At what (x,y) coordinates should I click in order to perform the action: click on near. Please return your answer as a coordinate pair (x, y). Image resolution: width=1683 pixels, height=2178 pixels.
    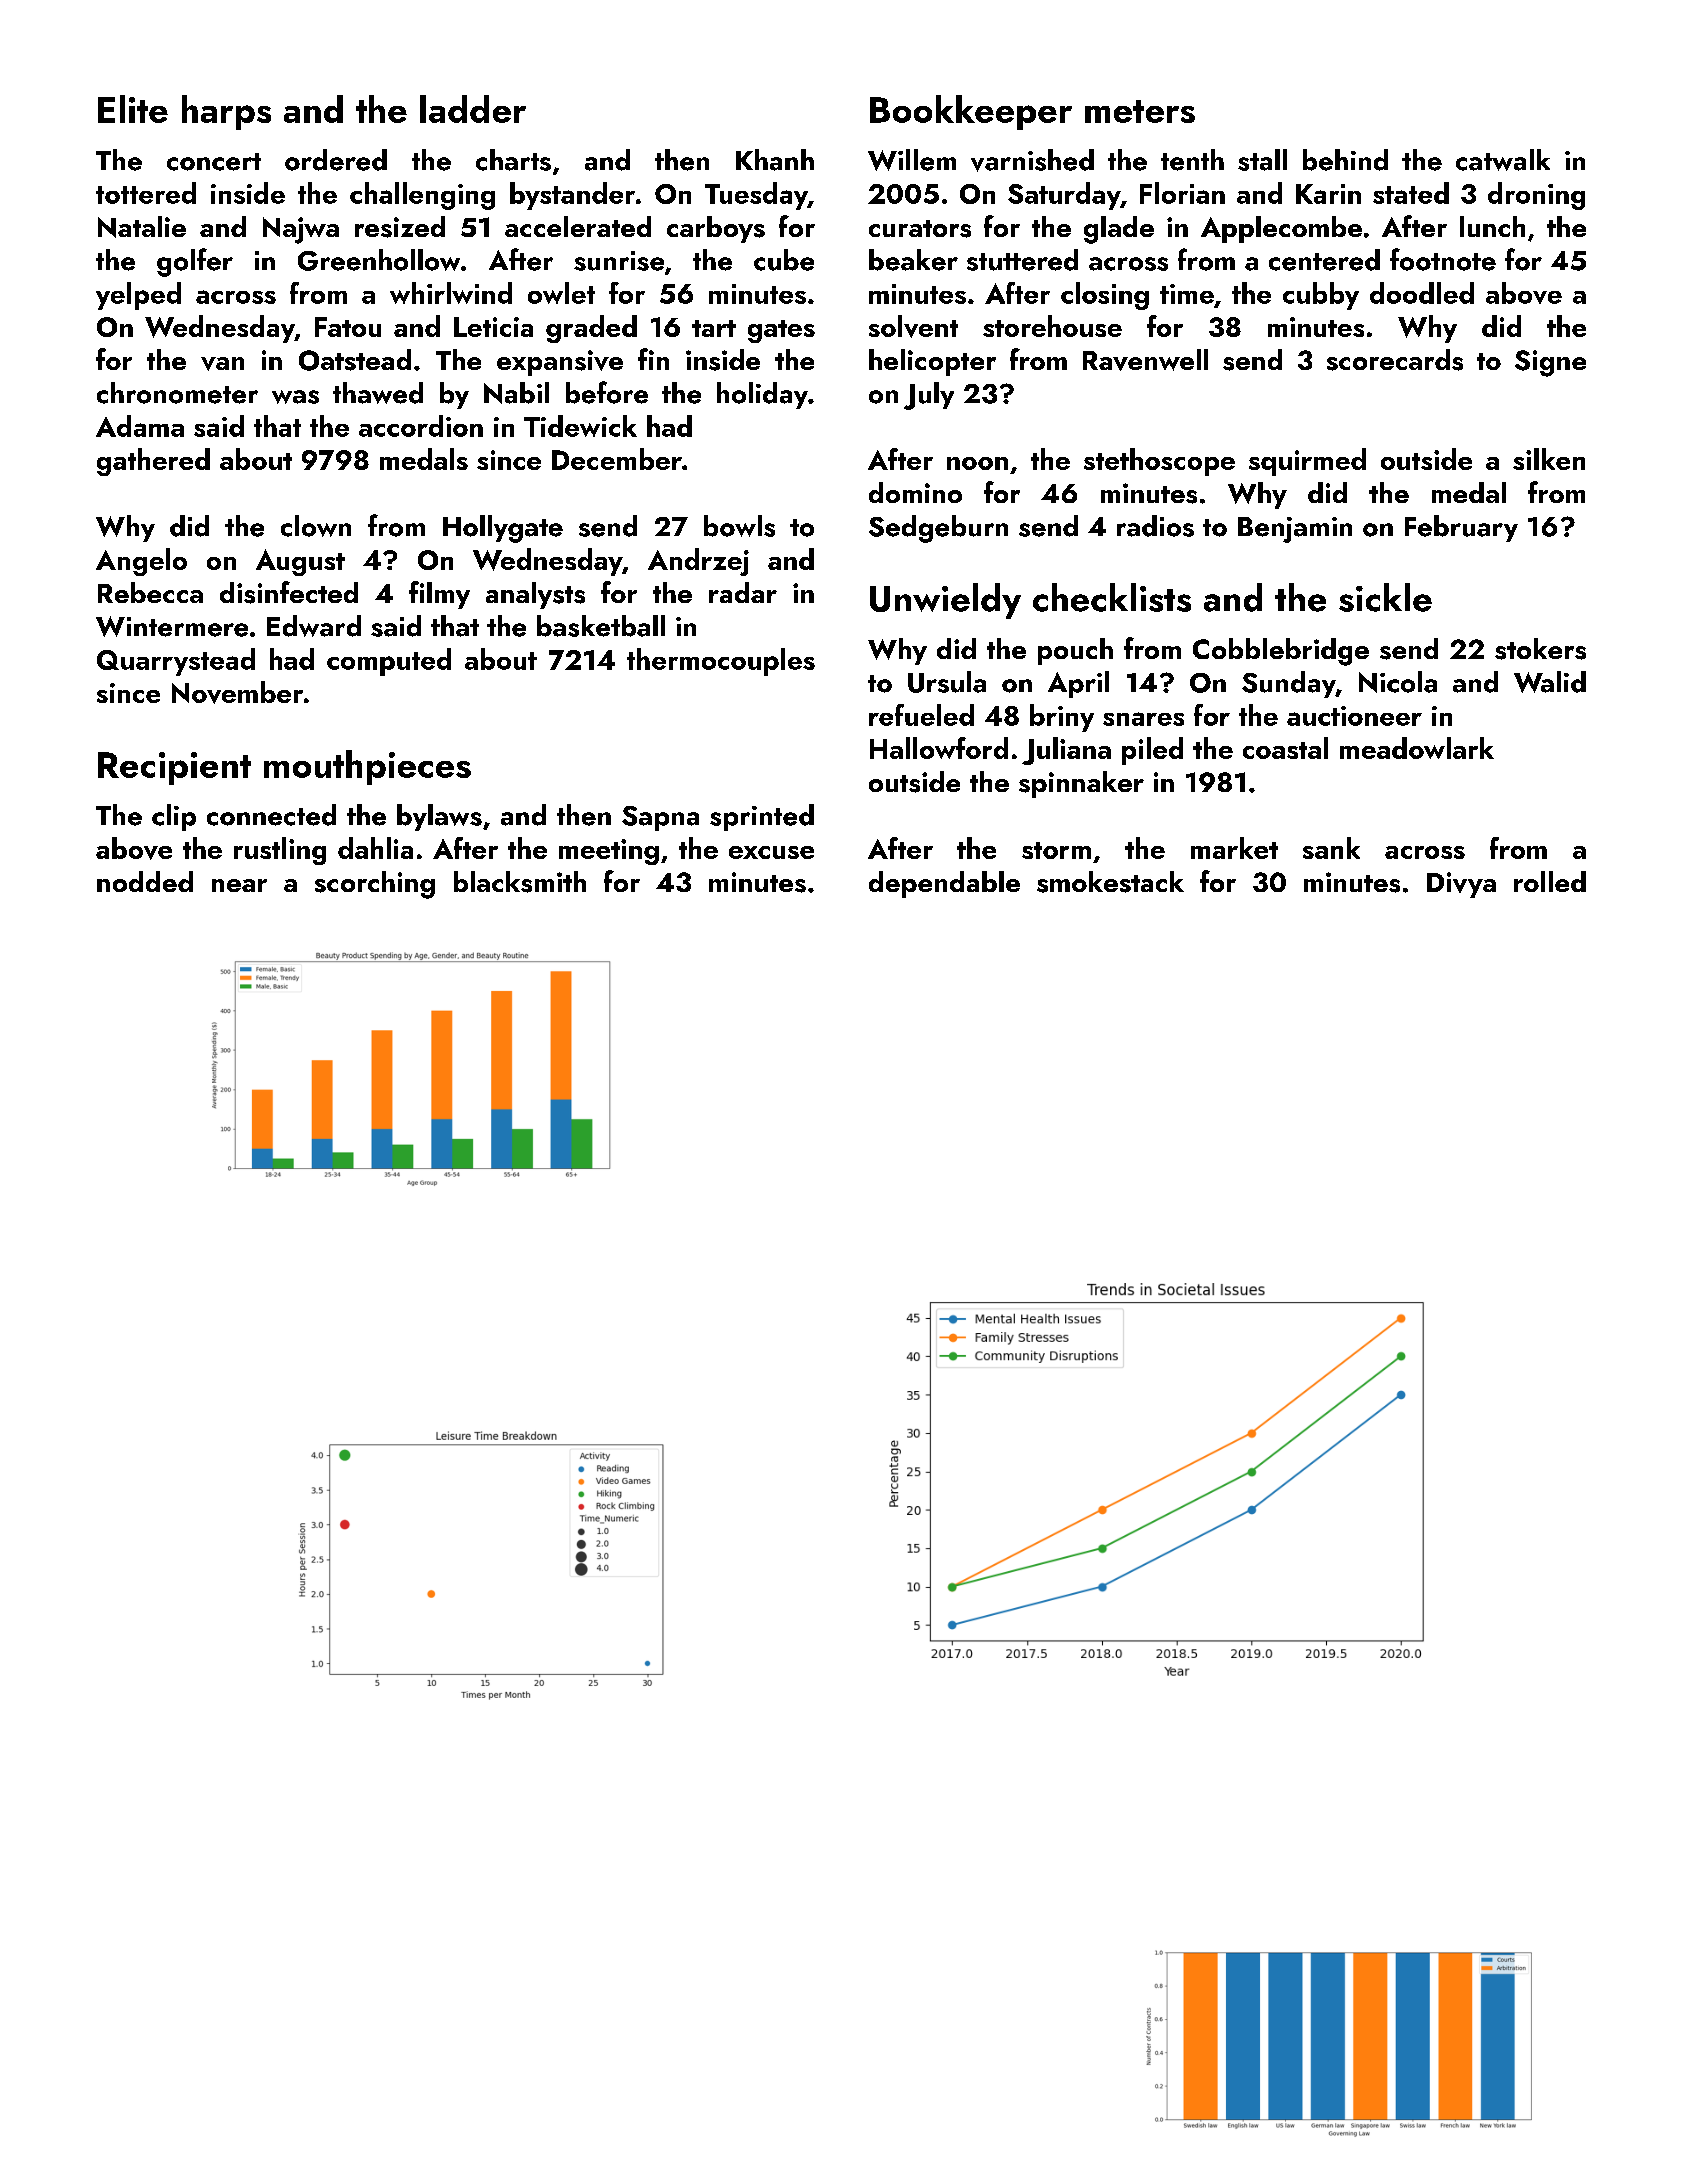
    Looking at the image, I should click on (239, 885).
